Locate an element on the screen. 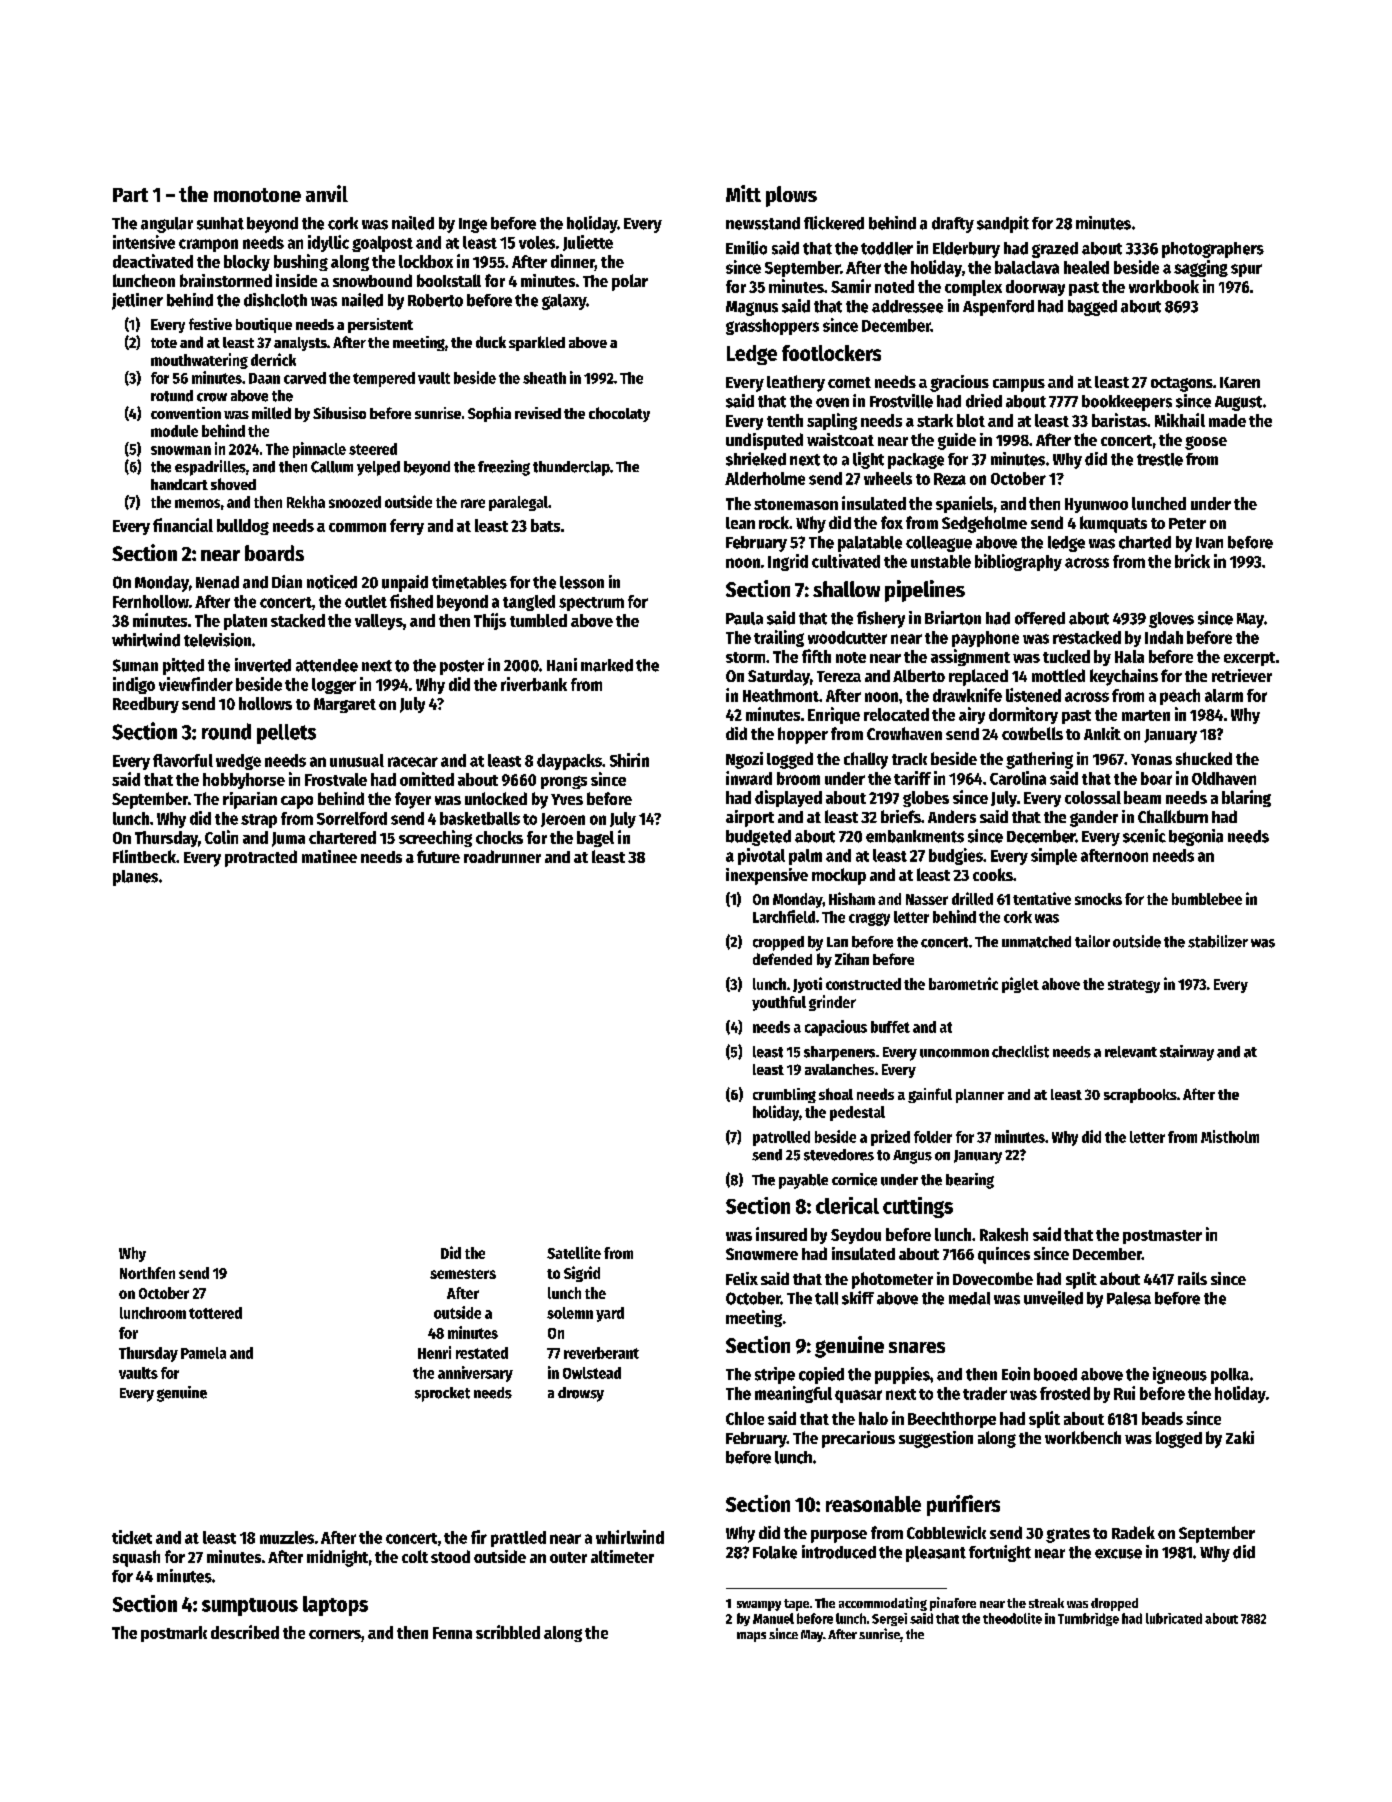 Image resolution: width=1392 pixels, height=1802 pixels. financial is located at coordinates (183, 525).
